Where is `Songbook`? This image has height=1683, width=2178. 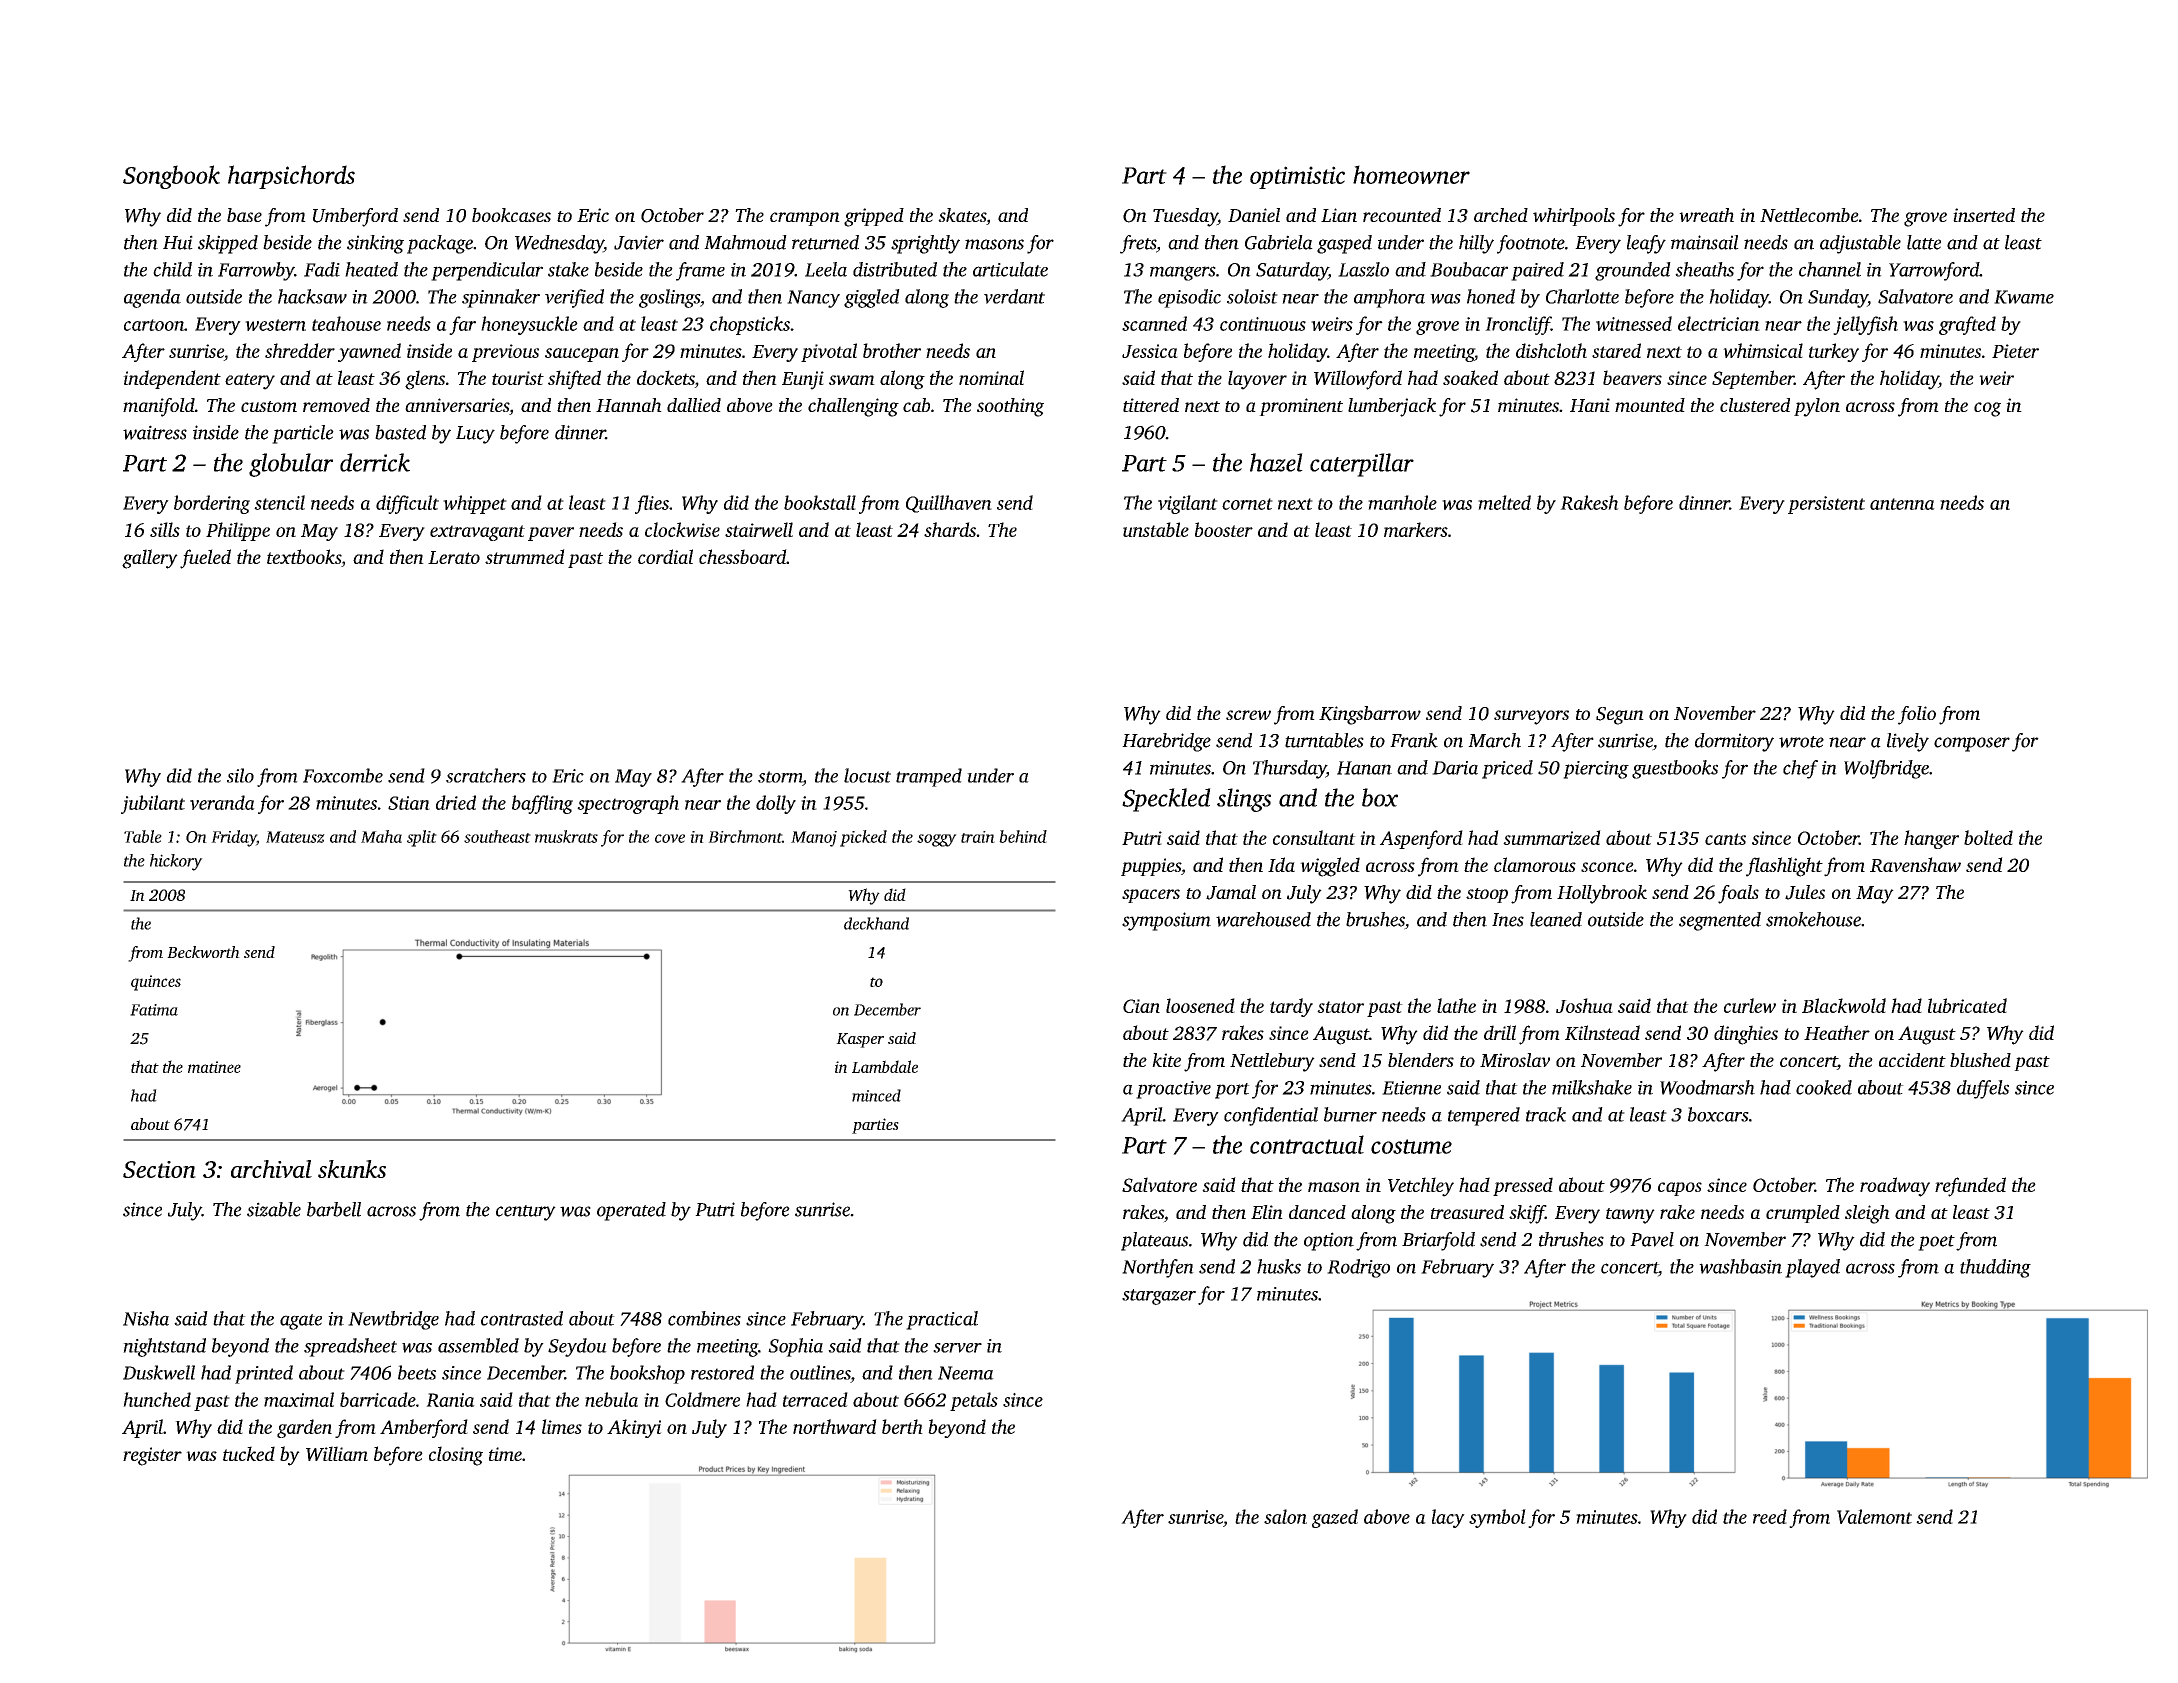 Songbook is located at coordinates (171, 177).
